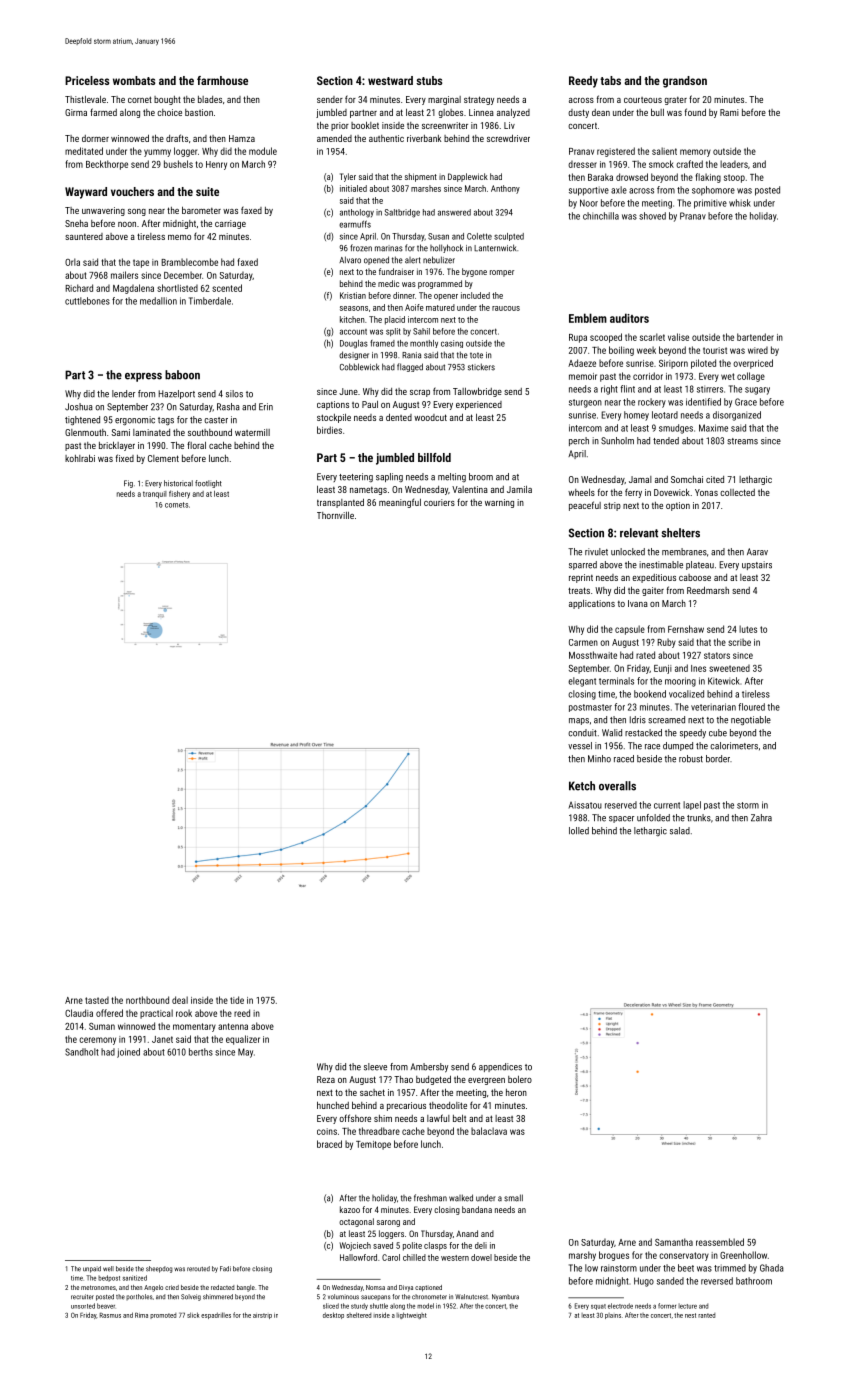  I want to click on chinchilla, so click(601, 216).
